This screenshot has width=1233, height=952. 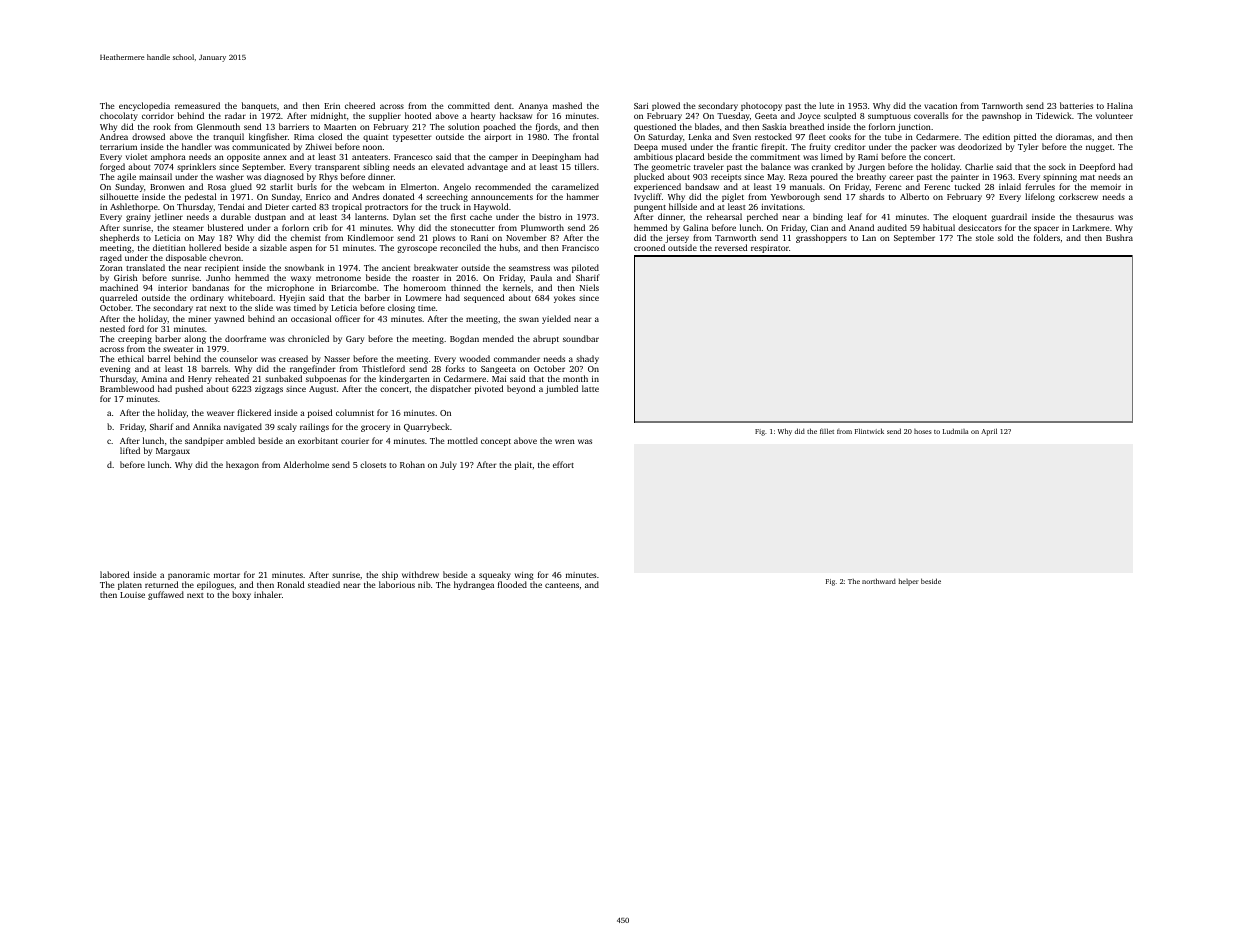 I want to click on April, so click(x=989, y=432).
